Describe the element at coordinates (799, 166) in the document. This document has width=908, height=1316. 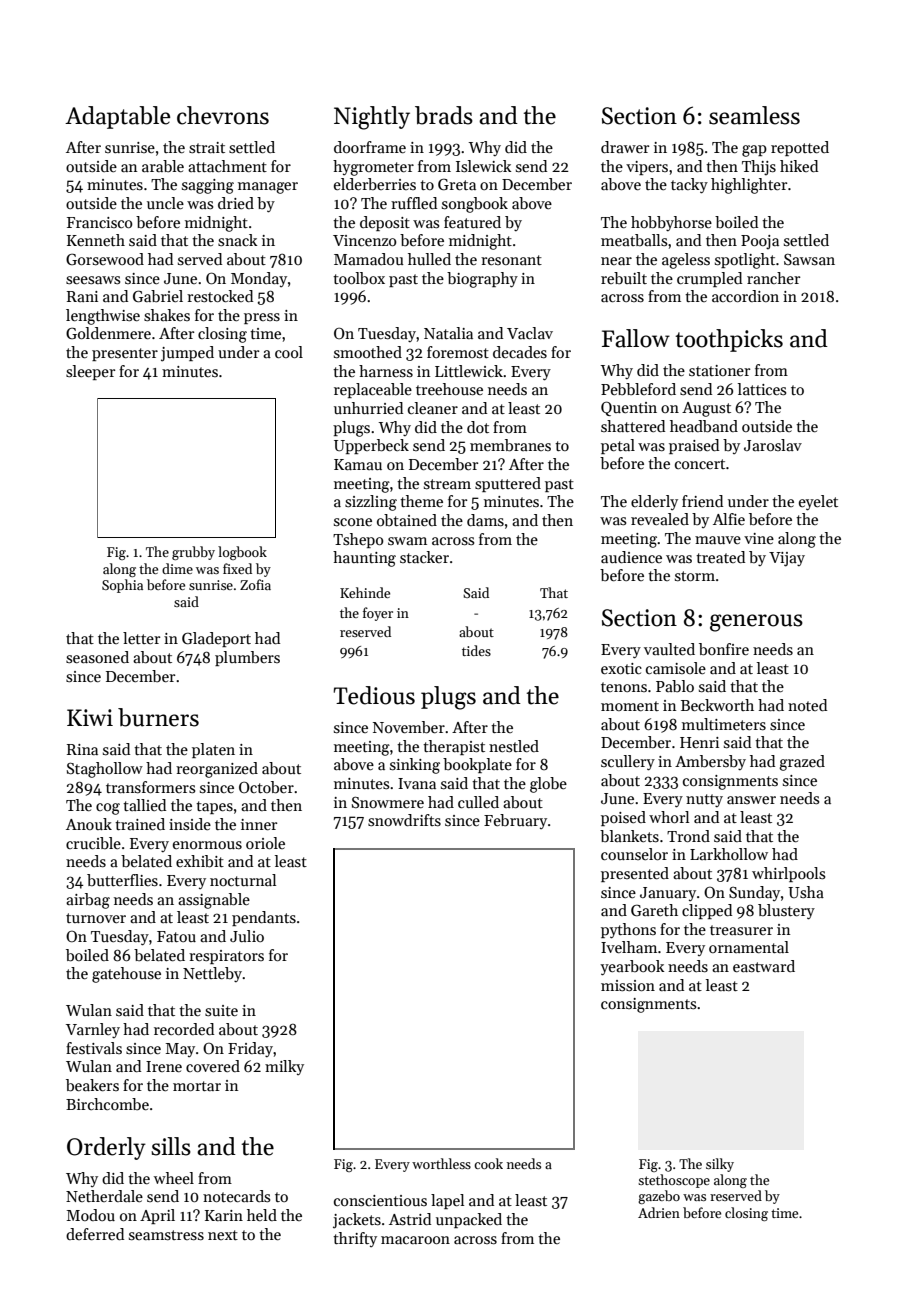
I see `hiked` at that location.
